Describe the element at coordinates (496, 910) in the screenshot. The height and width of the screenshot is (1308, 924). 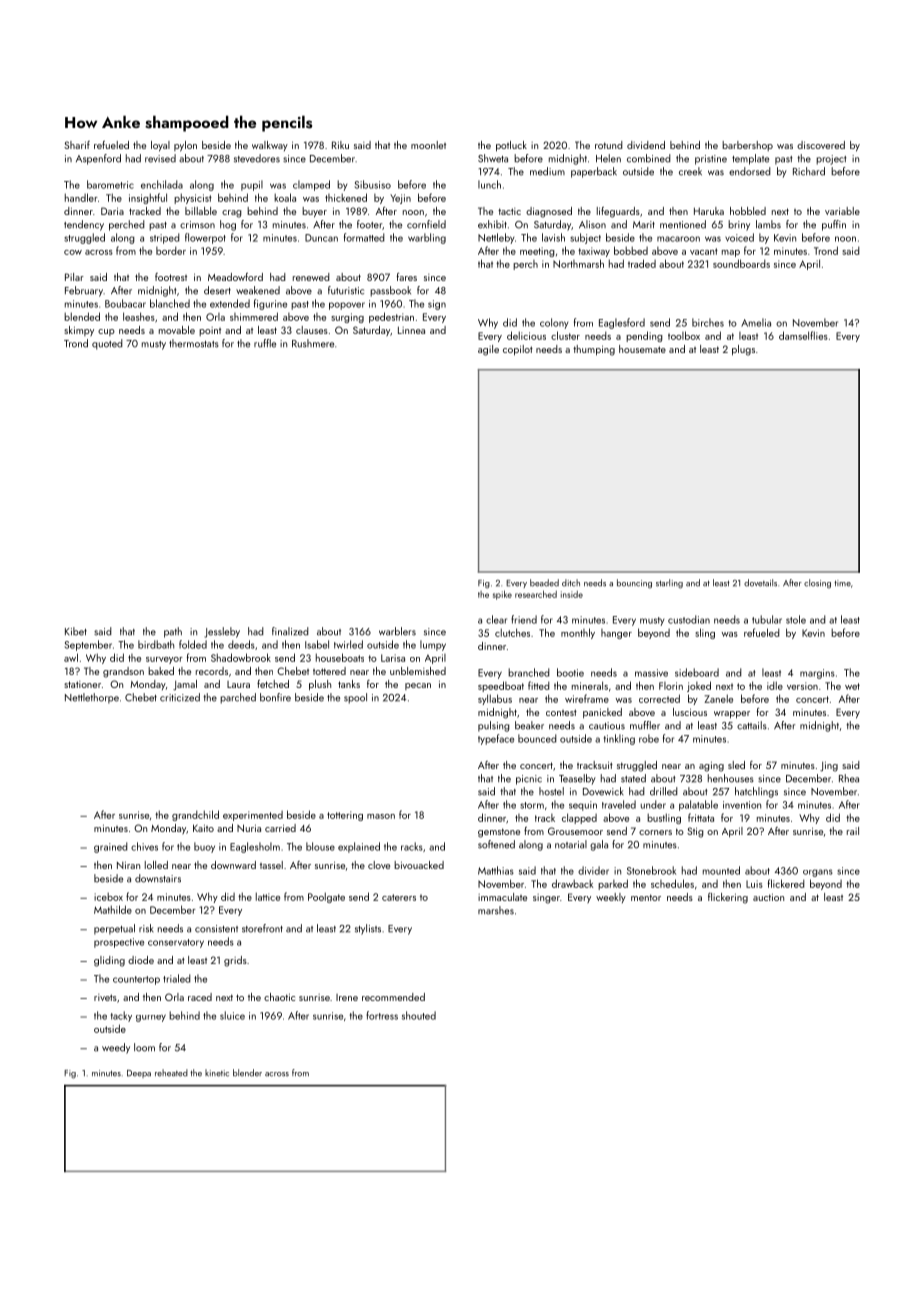
I see `marshes` at that location.
